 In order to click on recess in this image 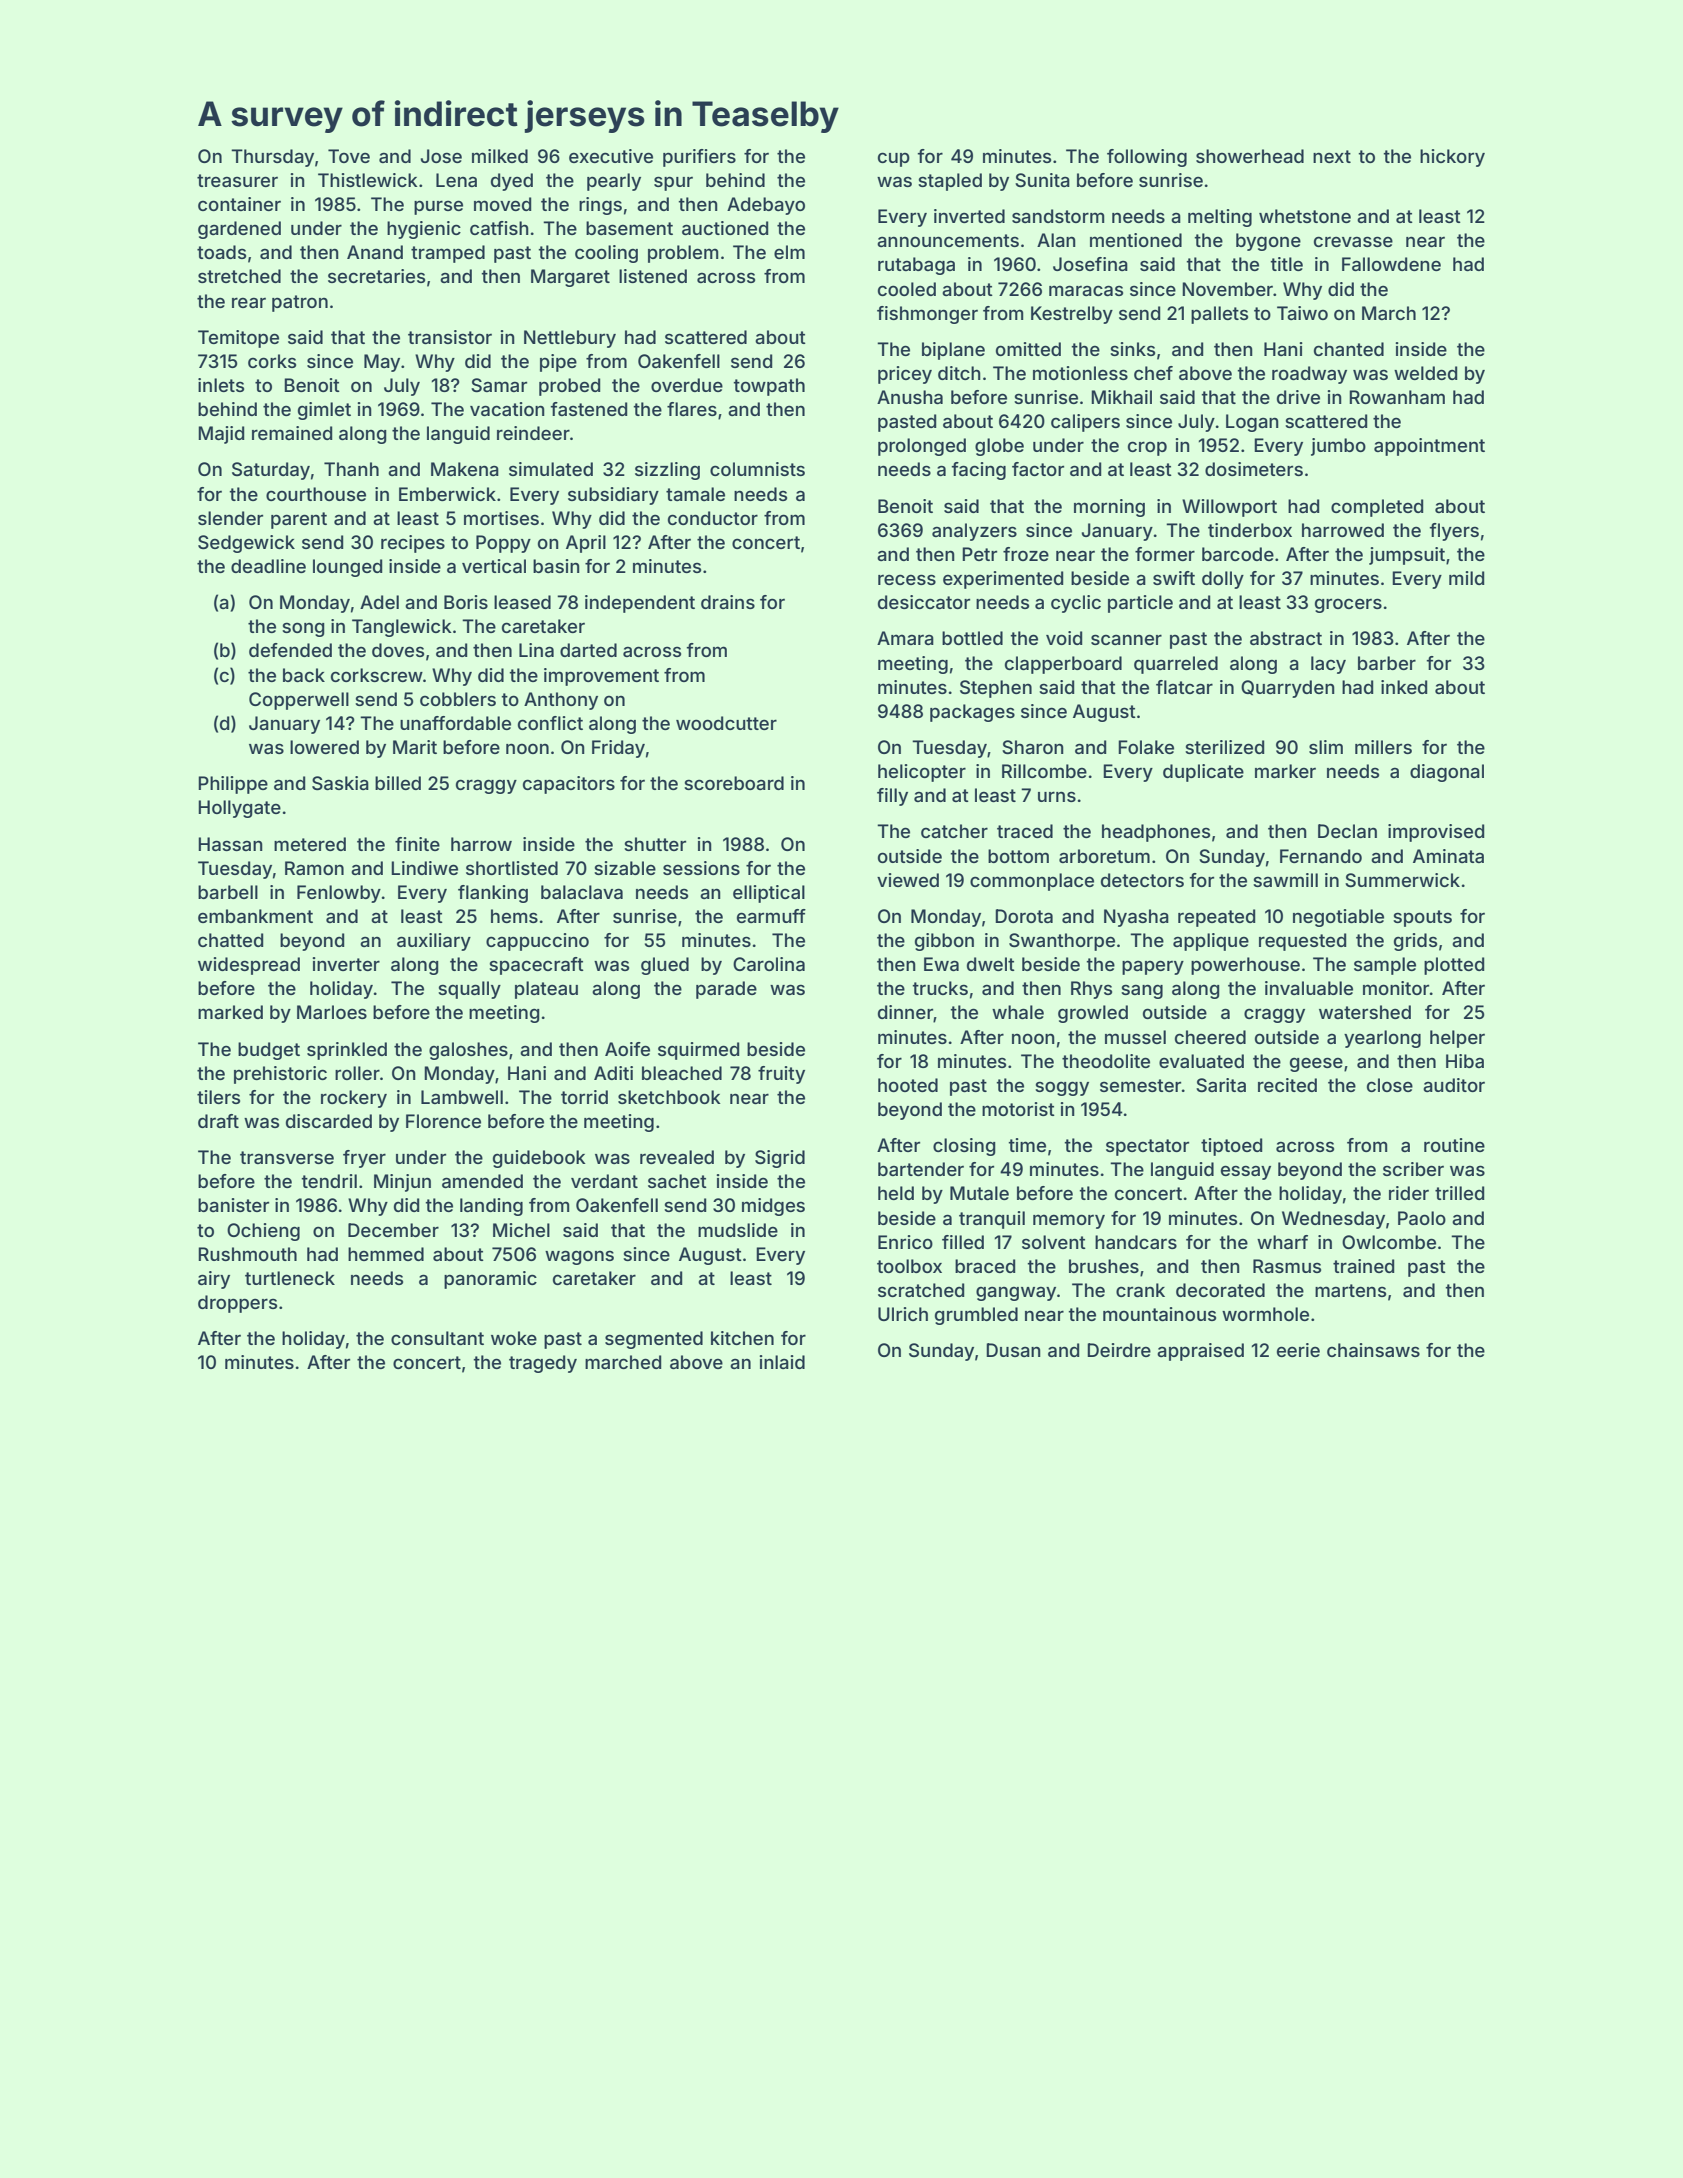, I will do `click(907, 579)`.
